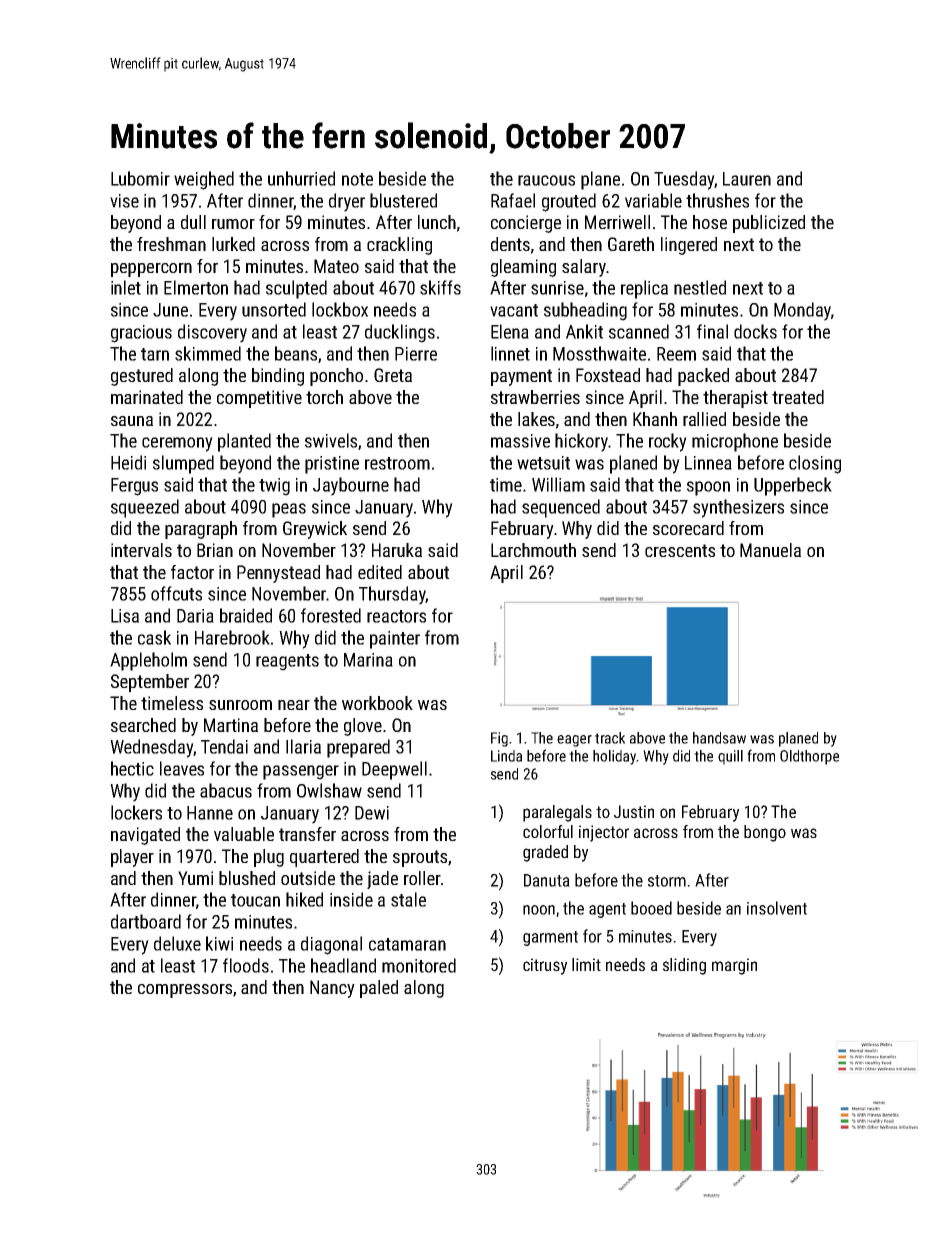 This screenshot has height=1233, width=952. I want to click on Lubomir, so click(140, 178).
